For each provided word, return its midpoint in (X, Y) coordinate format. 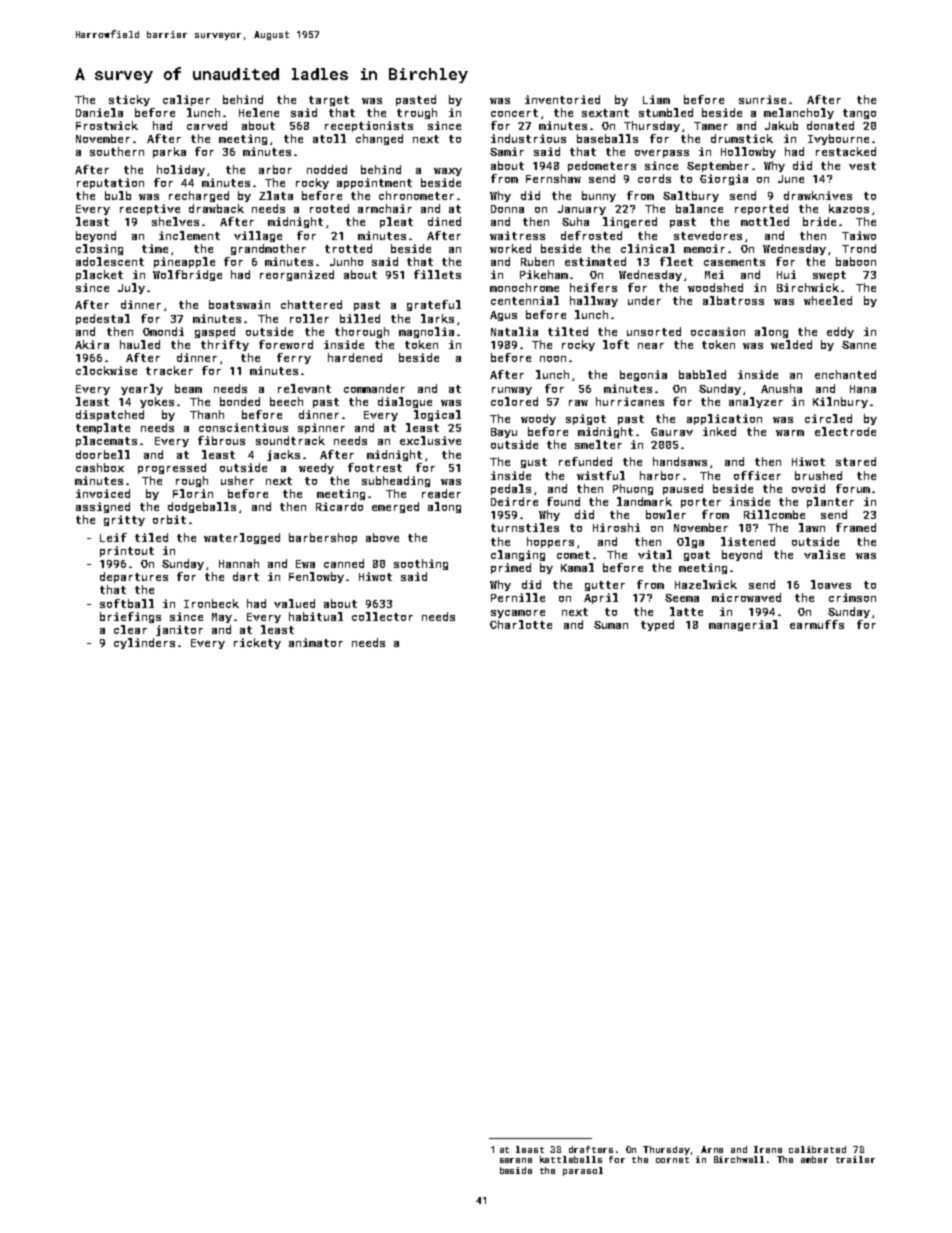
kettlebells (571, 1159)
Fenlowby (316, 577)
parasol (583, 1171)
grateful (434, 305)
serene (516, 1160)
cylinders (144, 643)
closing (99, 249)
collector (382, 616)
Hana (863, 389)
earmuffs (817, 624)
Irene (768, 1149)
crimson (852, 597)
